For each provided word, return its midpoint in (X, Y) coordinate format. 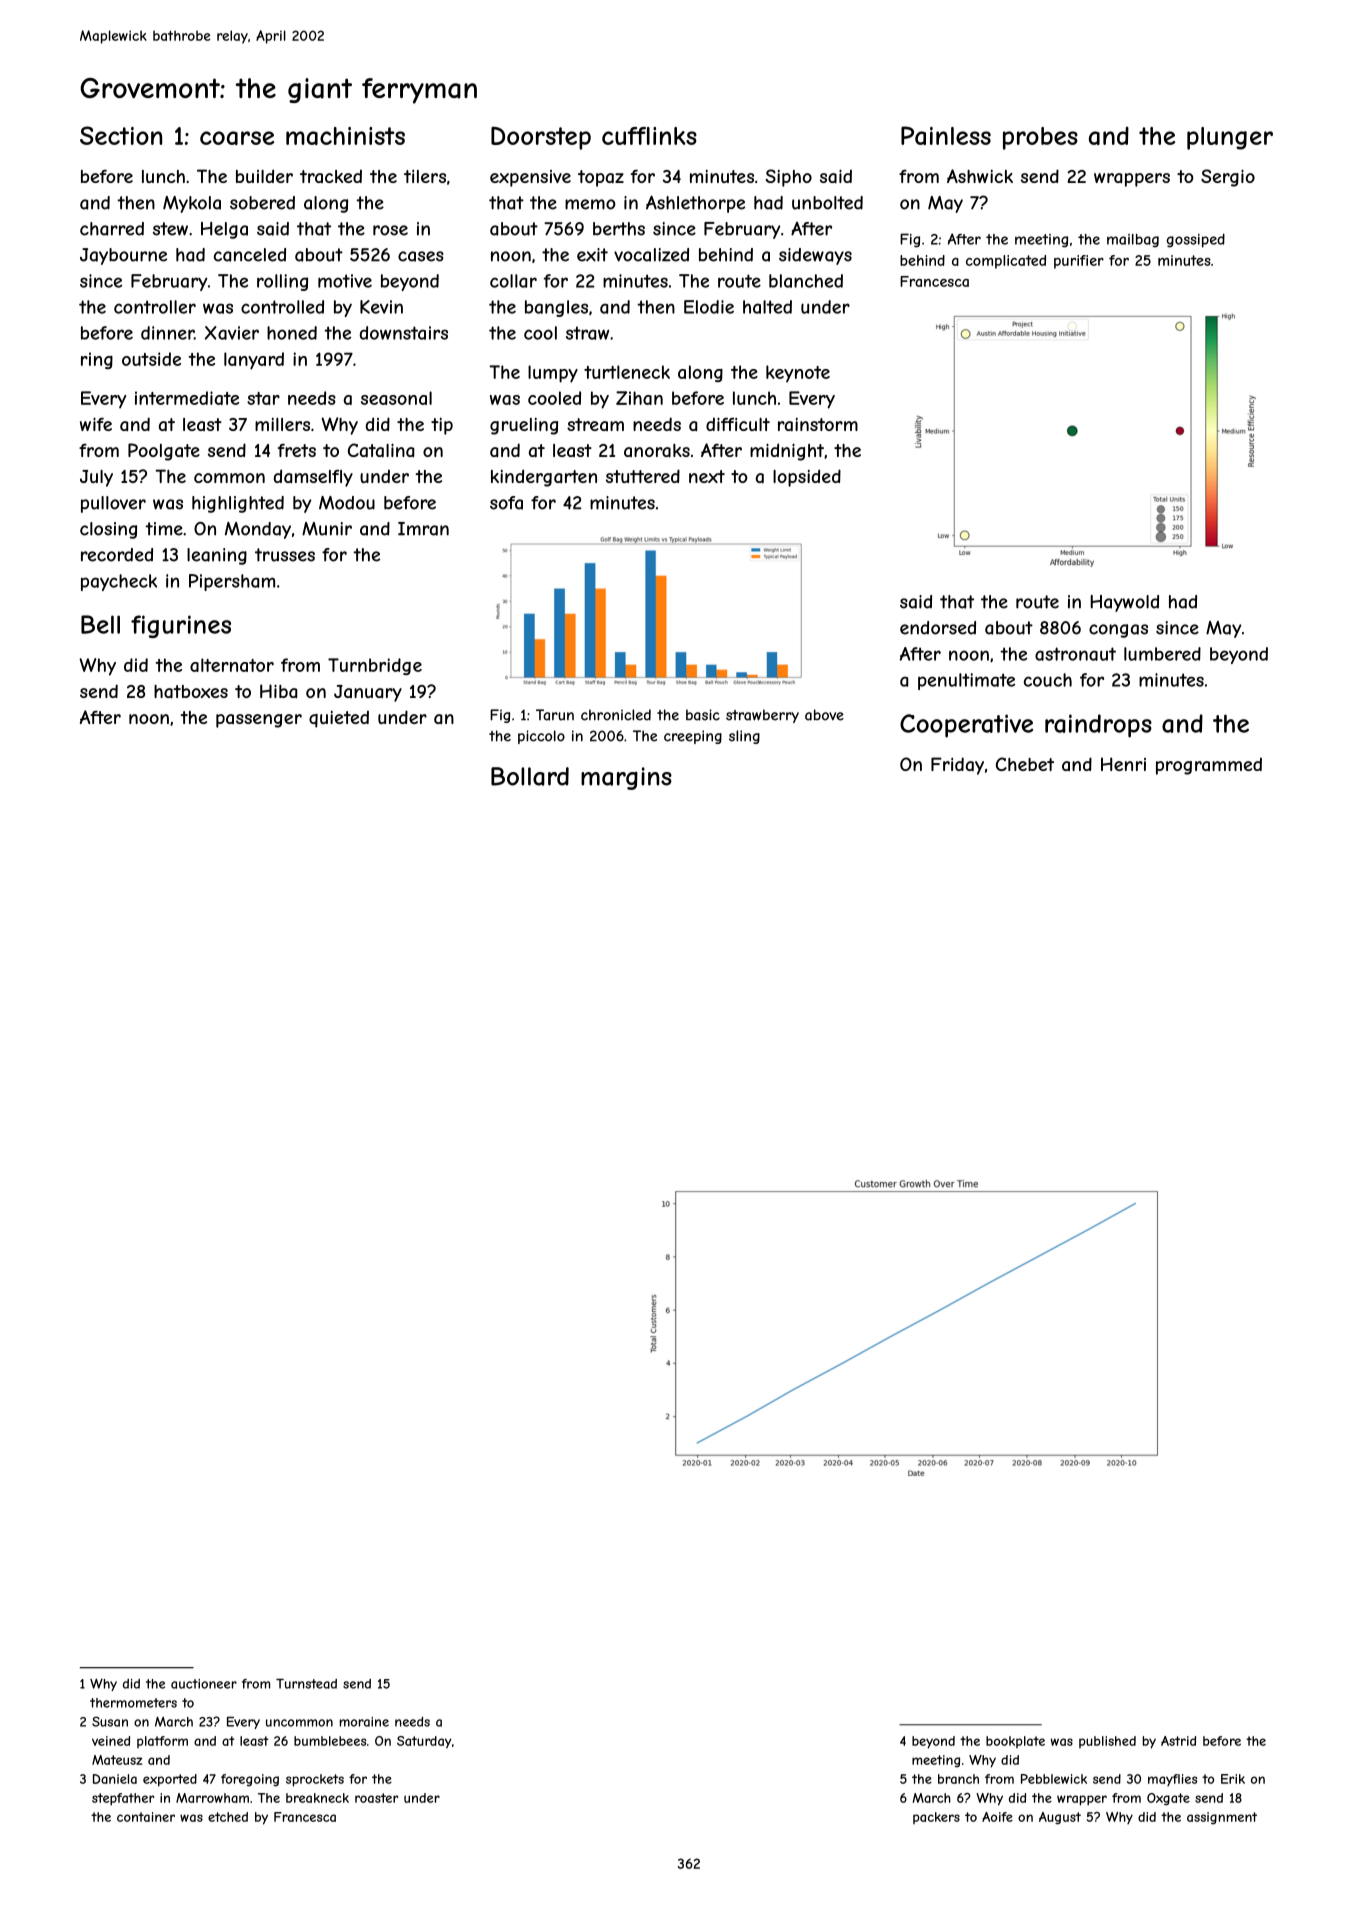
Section (121, 135)
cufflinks (649, 136)
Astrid (1178, 1741)
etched (228, 1817)
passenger (259, 721)
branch (958, 1779)
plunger (1230, 138)
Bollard (530, 776)
